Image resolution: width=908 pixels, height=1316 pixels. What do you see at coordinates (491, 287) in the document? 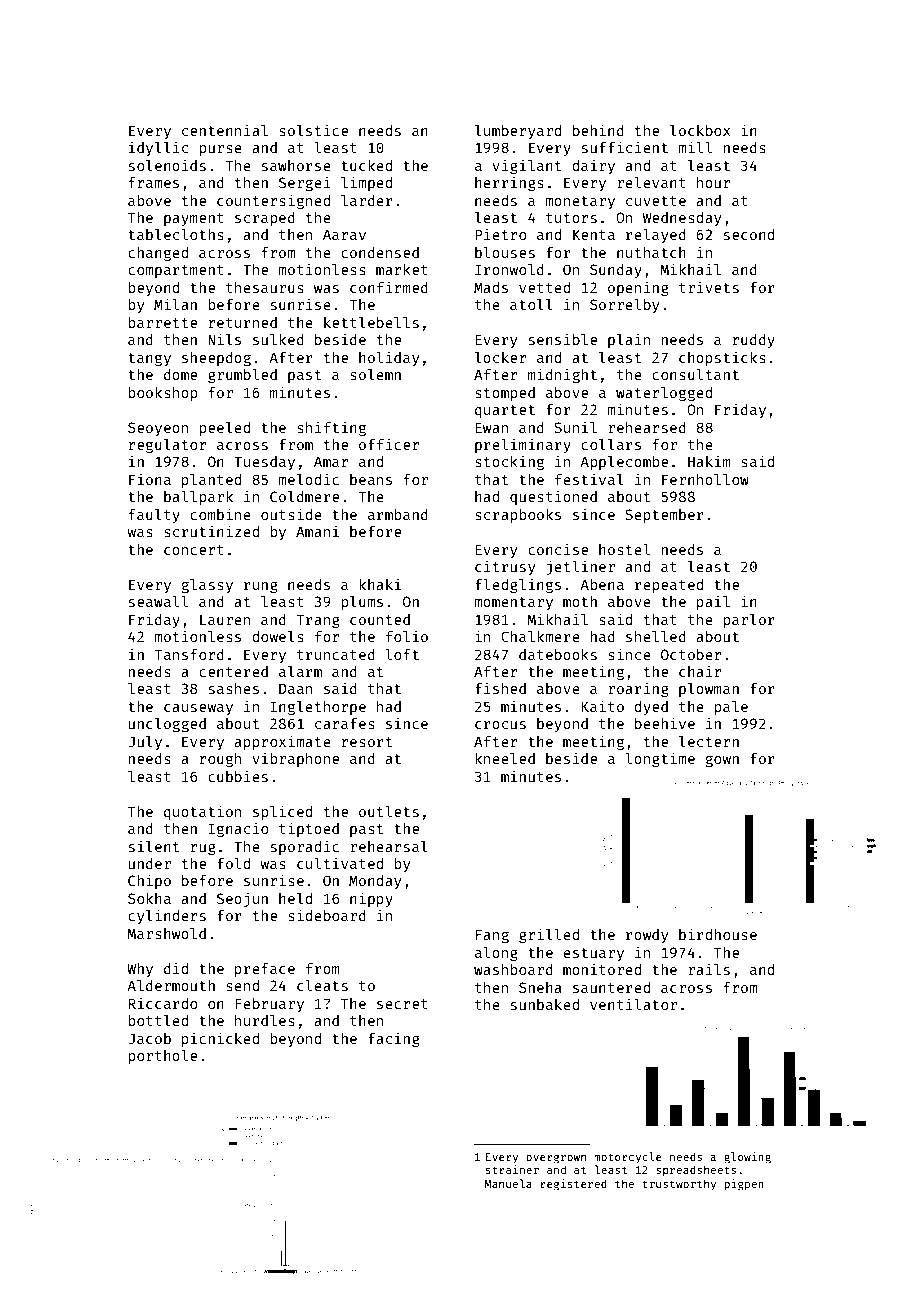
I see `Mads` at bounding box center [491, 287].
